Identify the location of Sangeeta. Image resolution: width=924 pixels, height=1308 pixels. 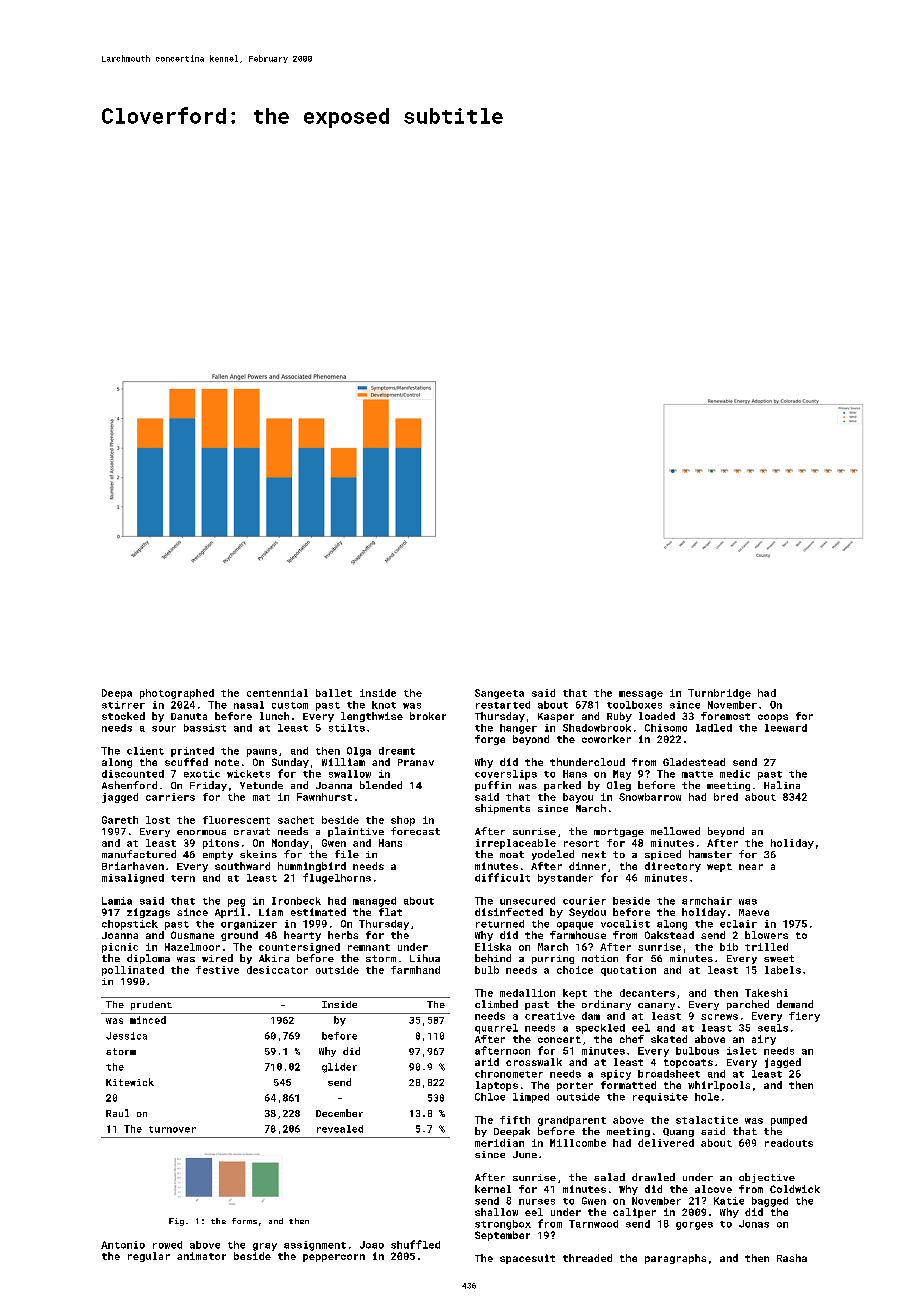
(499, 694).
